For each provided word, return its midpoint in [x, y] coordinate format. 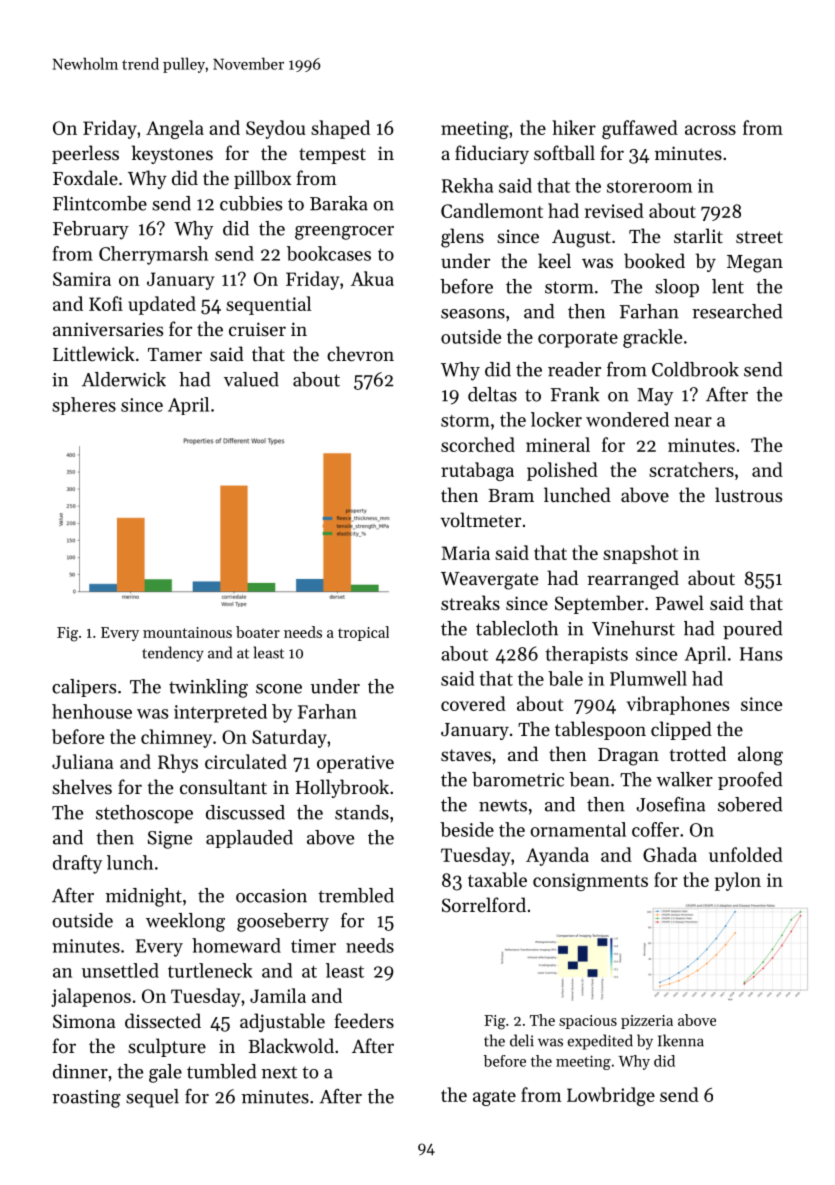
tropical [363, 633]
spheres [84, 406]
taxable [497, 879]
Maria [465, 553]
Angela [175, 129]
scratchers [691, 469]
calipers [84, 688]
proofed [750, 781]
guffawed [640, 129]
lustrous [748, 494]
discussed [245, 812]
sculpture [167, 1047]
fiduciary [492, 154]
